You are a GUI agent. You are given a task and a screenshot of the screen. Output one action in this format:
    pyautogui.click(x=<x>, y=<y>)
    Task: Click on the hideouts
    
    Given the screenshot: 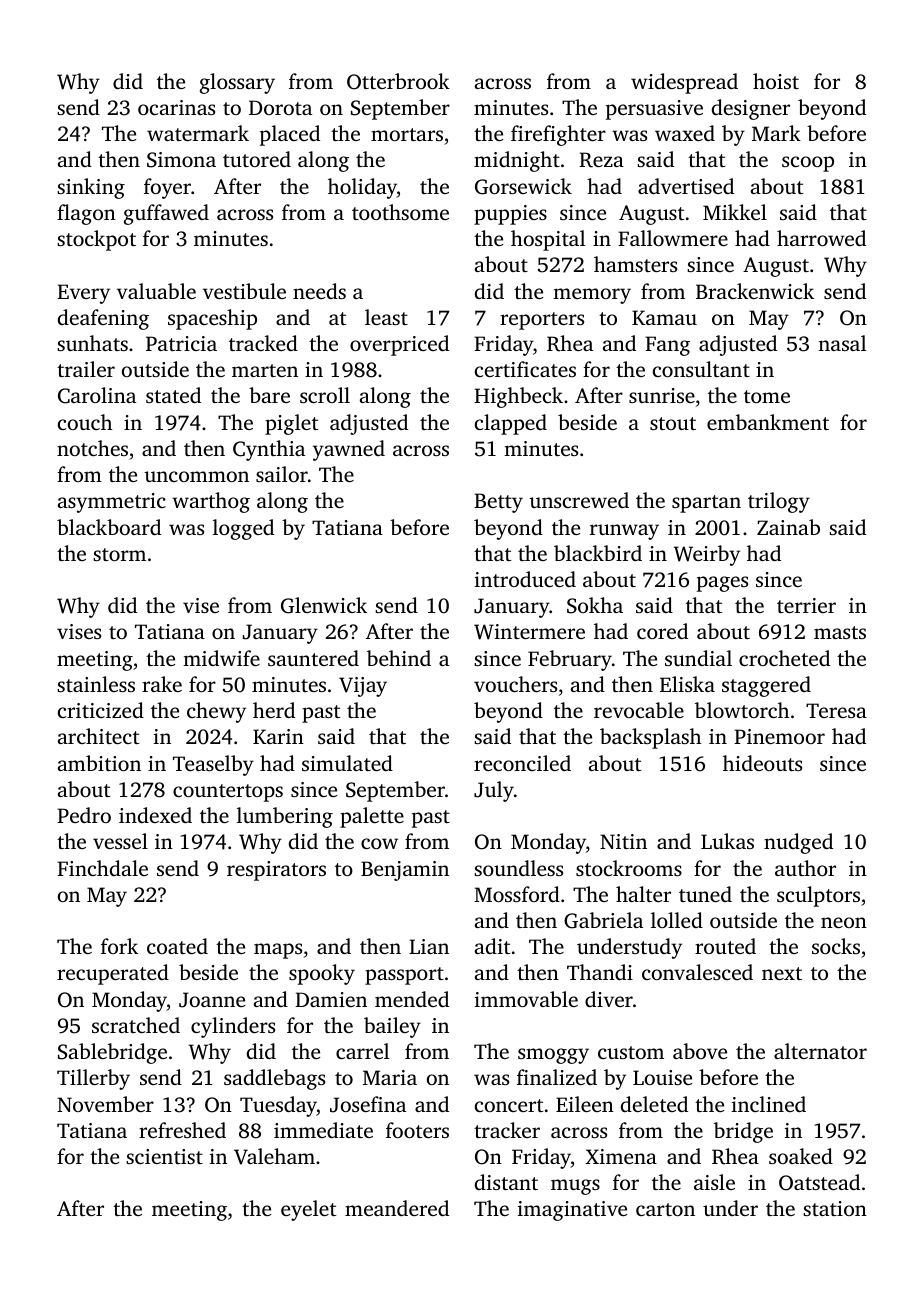 What is the action you would take?
    pyautogui.click(x=762, y=763)
